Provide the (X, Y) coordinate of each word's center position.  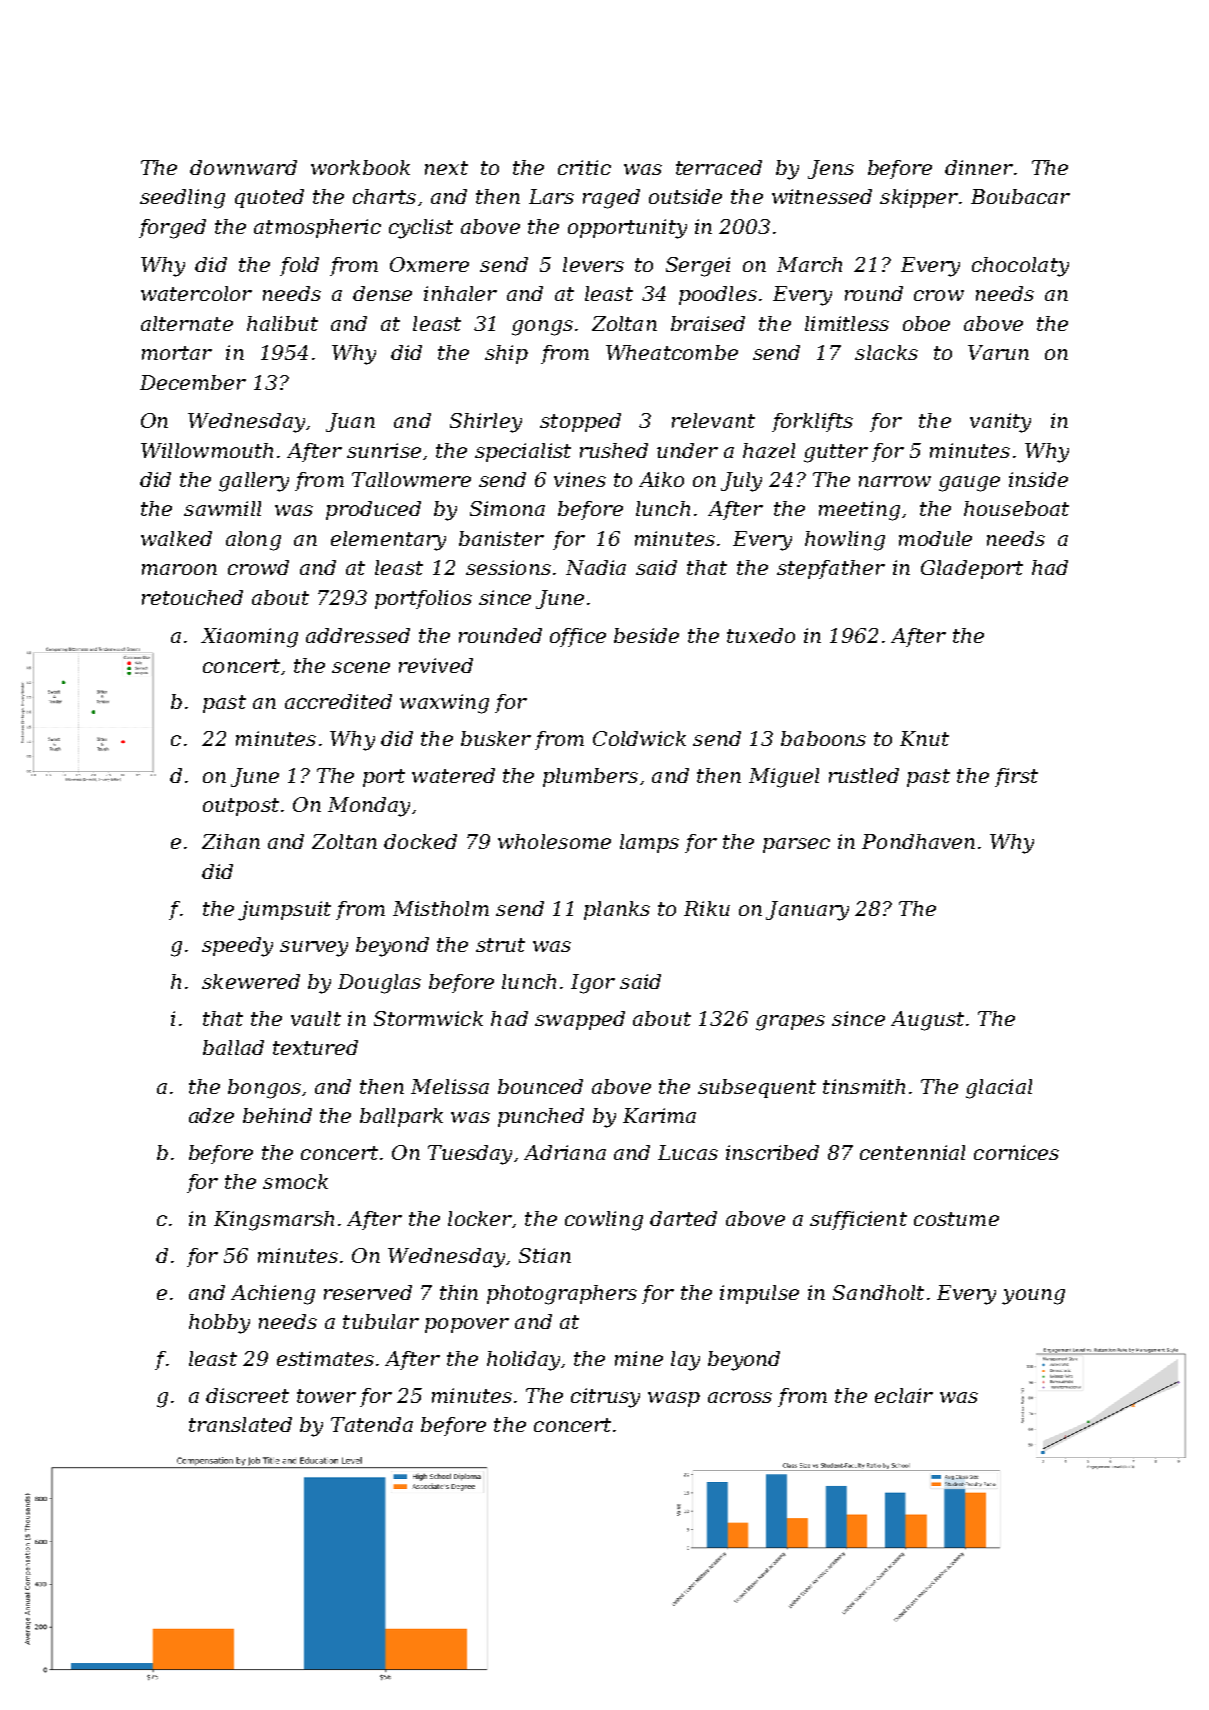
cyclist (421, 229)
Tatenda (372, 1424)
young (1033, 1297)
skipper (919, 198)
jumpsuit (284, 911)
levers (593, 264)
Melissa (450, 1086)
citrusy (605, 1398)
